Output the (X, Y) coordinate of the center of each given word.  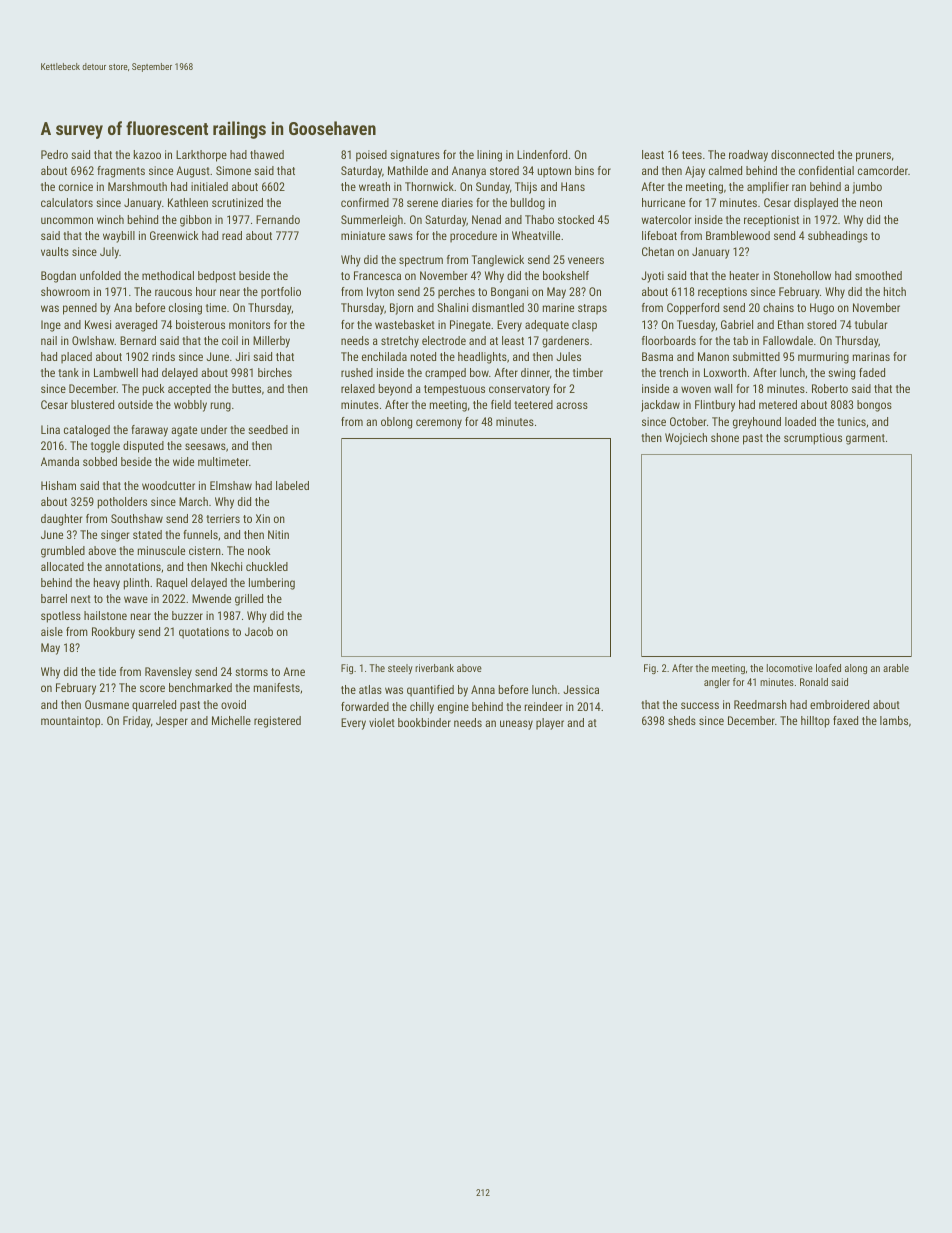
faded (872, 372)
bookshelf (566, 275)
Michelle (231, 720)
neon (871, 203)
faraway (149, 431)
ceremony (439, 424)
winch (110, 219)
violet (382, 722)
